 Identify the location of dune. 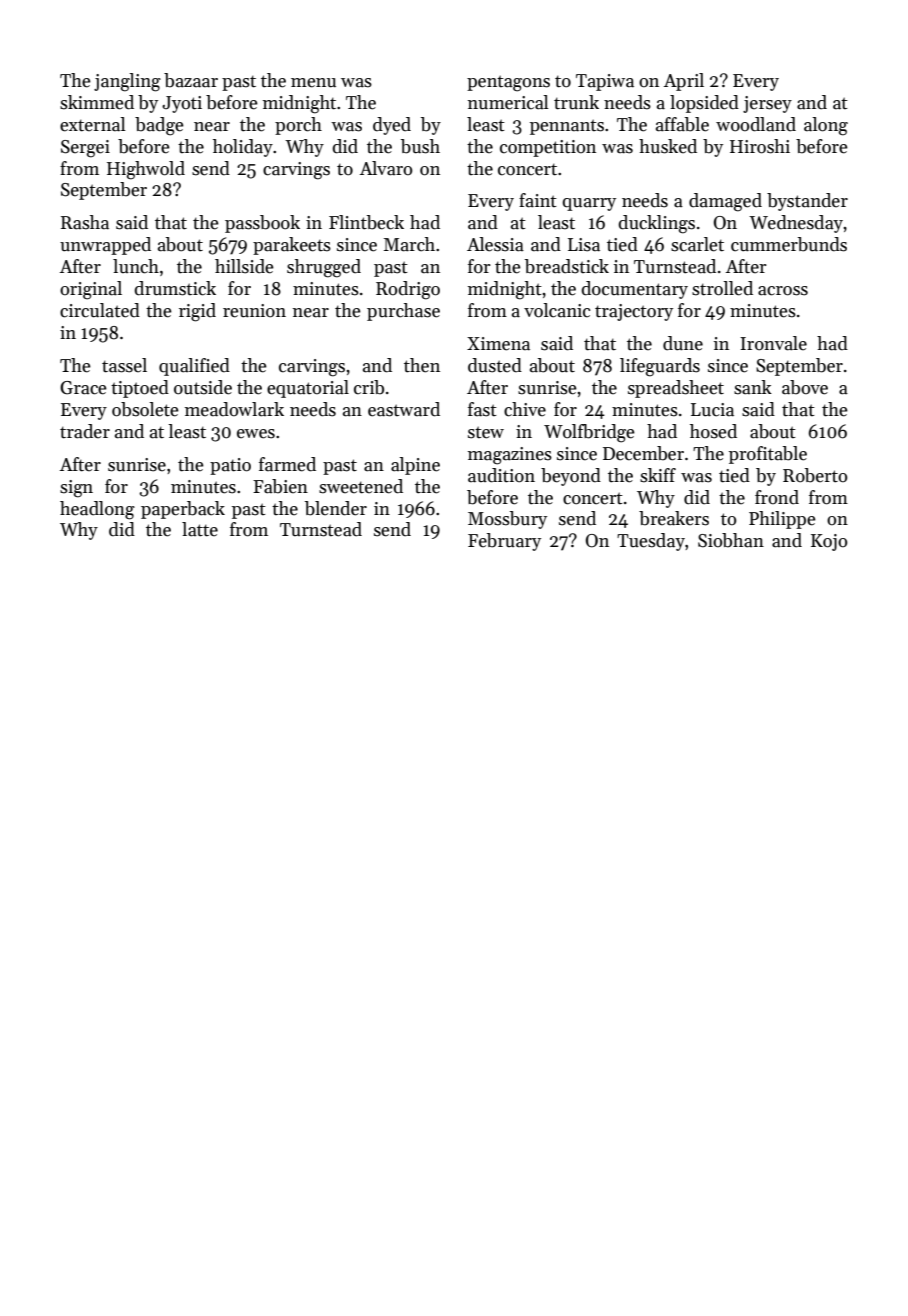
(683, 343).
